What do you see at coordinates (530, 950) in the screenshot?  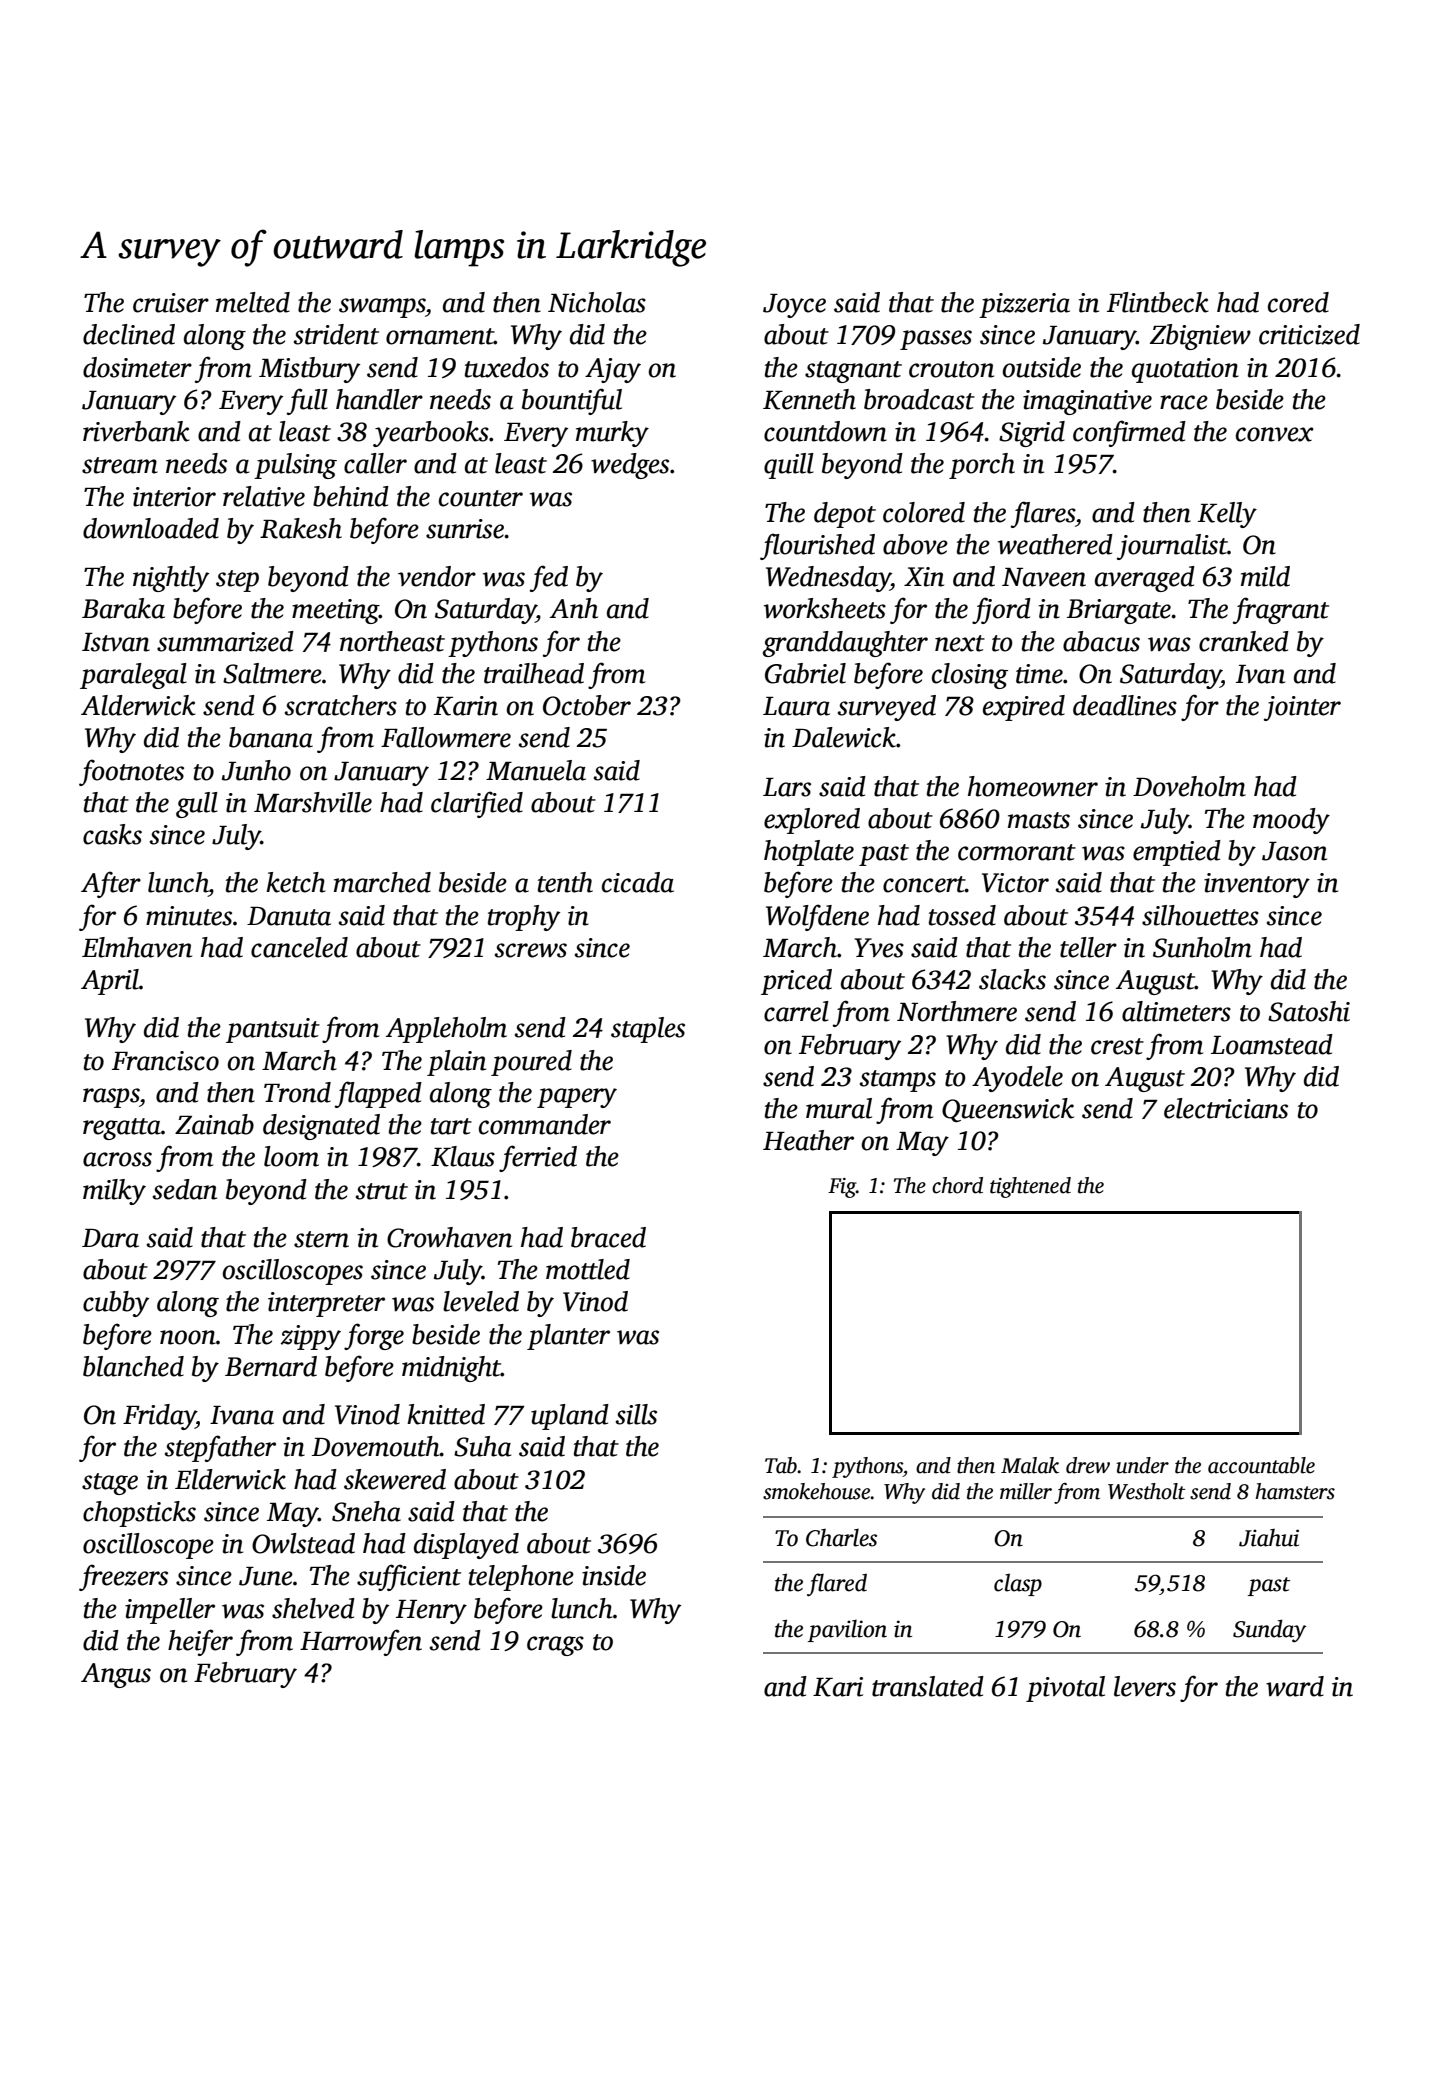 I see `screws` at bounding box center [530, 950].
